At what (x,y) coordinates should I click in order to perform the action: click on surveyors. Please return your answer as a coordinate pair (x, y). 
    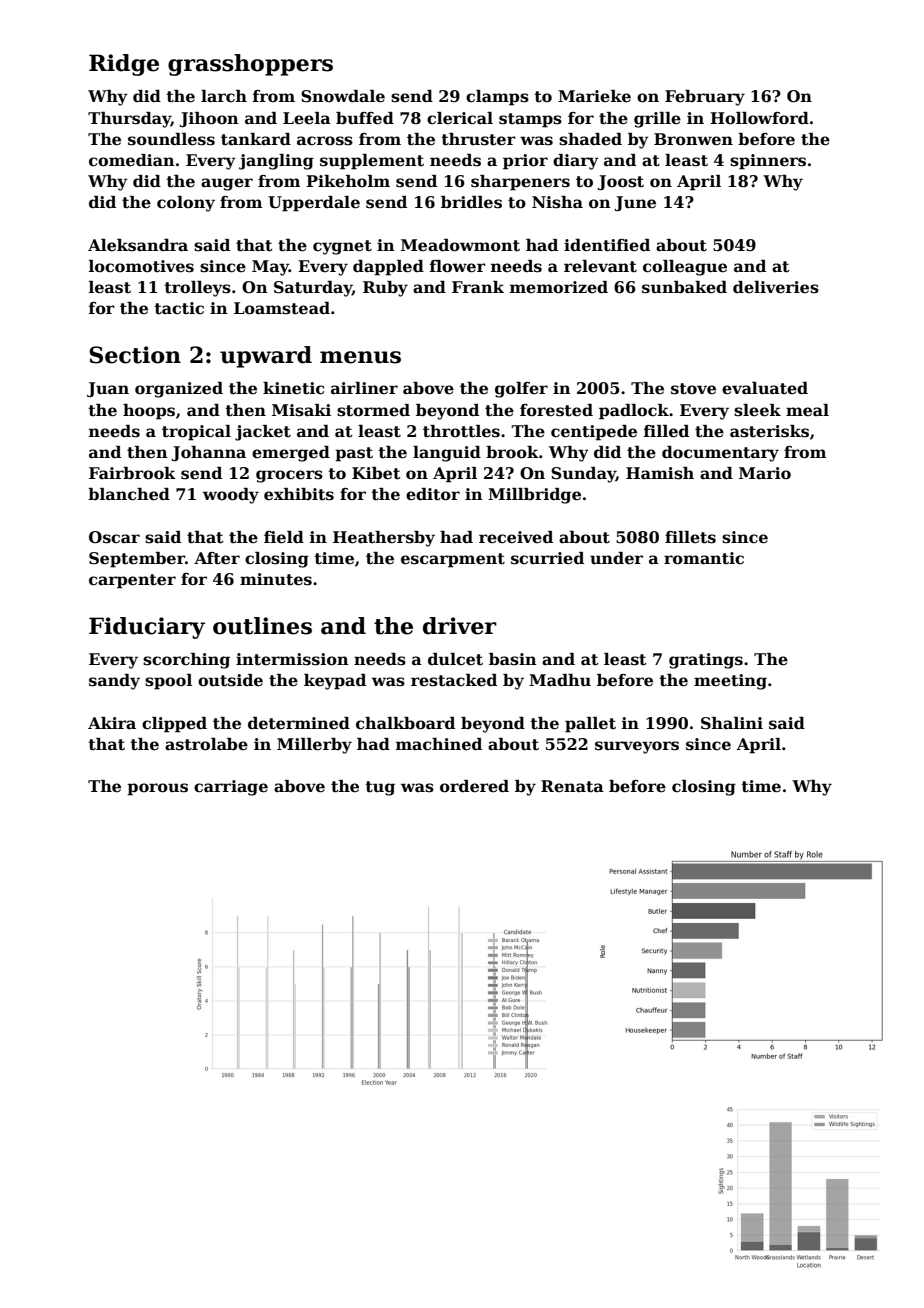
    Looking at the image, I should click on (637, 747).
